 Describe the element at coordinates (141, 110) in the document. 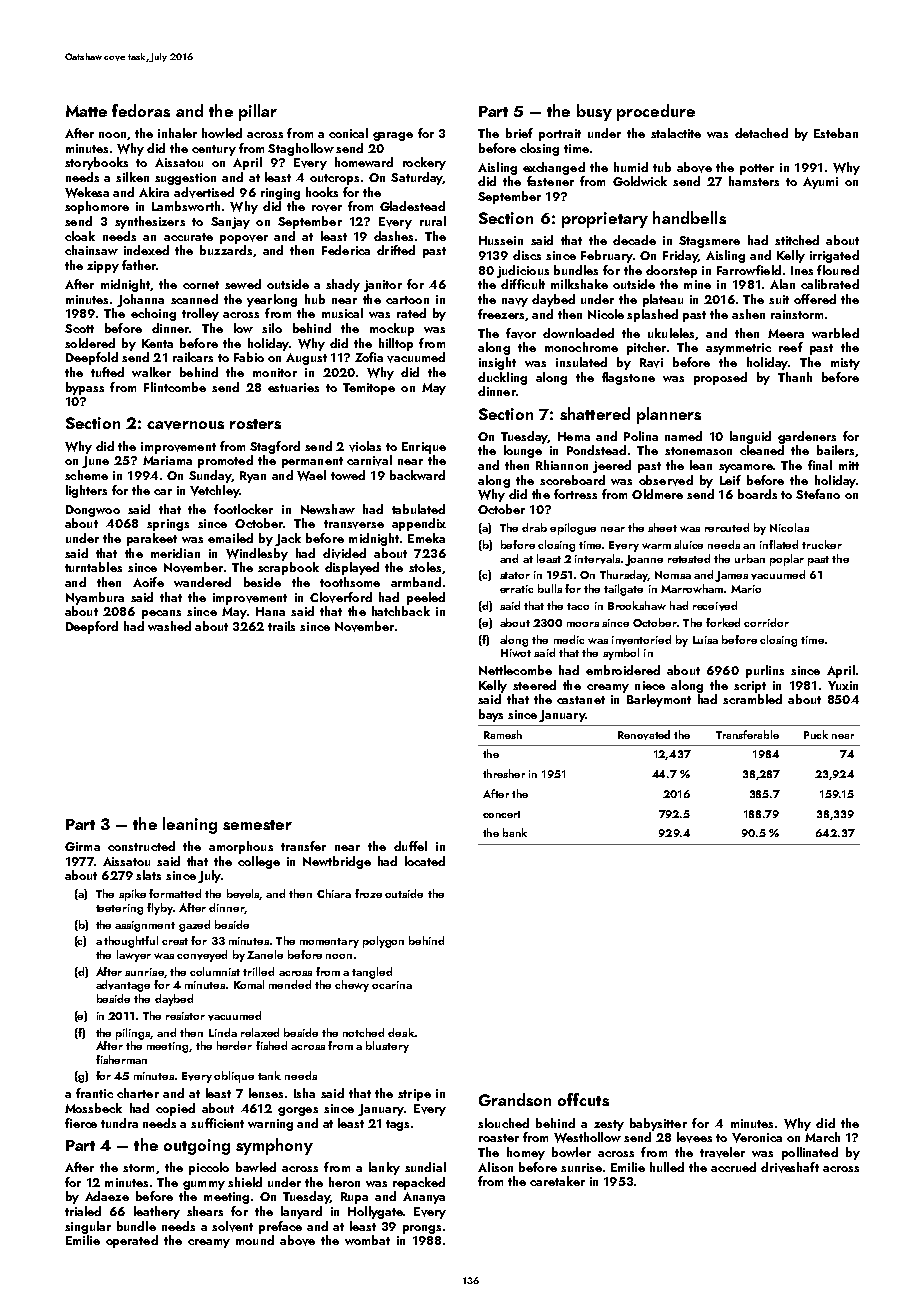

I see `fedoras` at that location.
